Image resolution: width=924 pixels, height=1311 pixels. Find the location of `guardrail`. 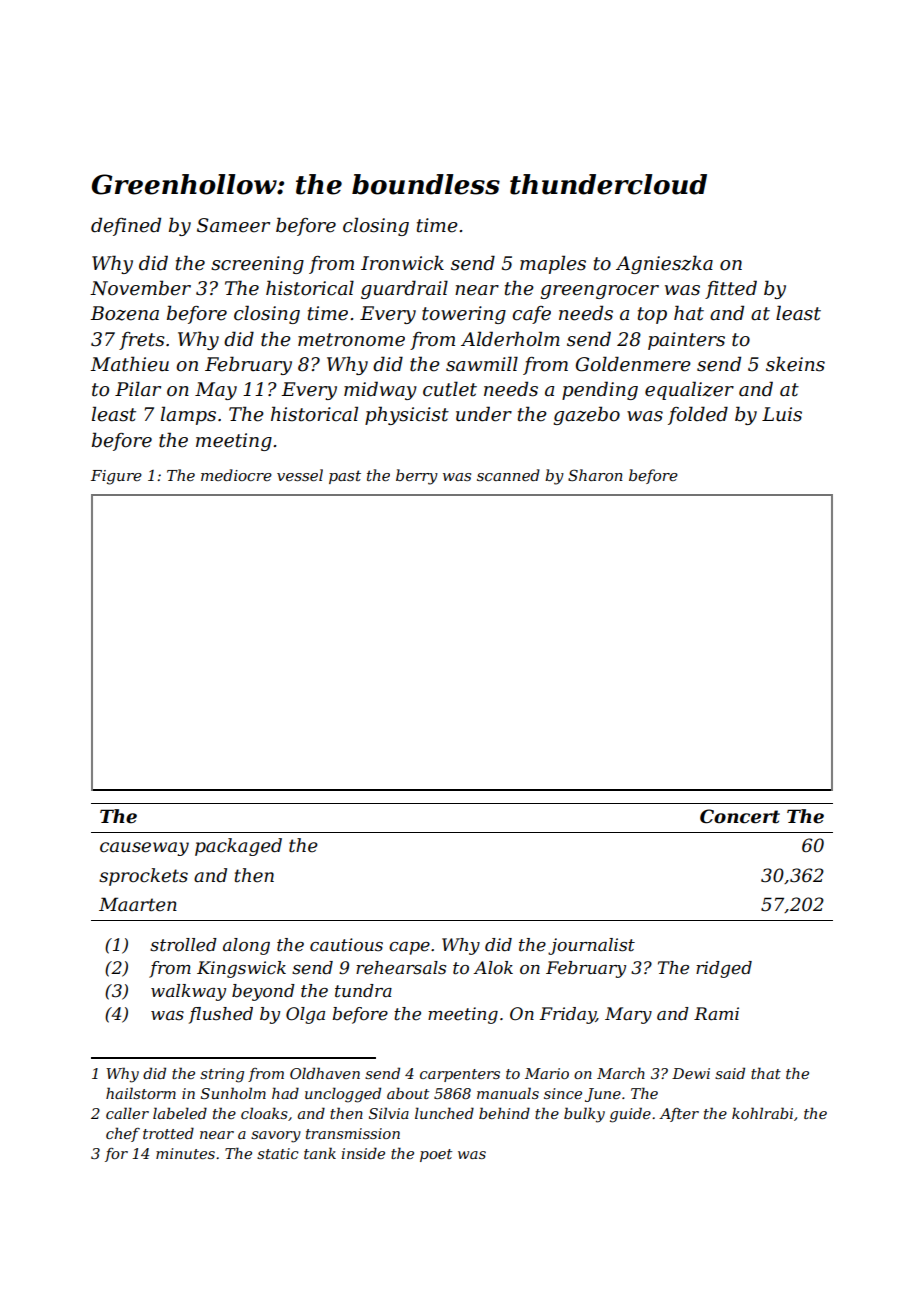

guardrail is located at coordinates (404, 289).
